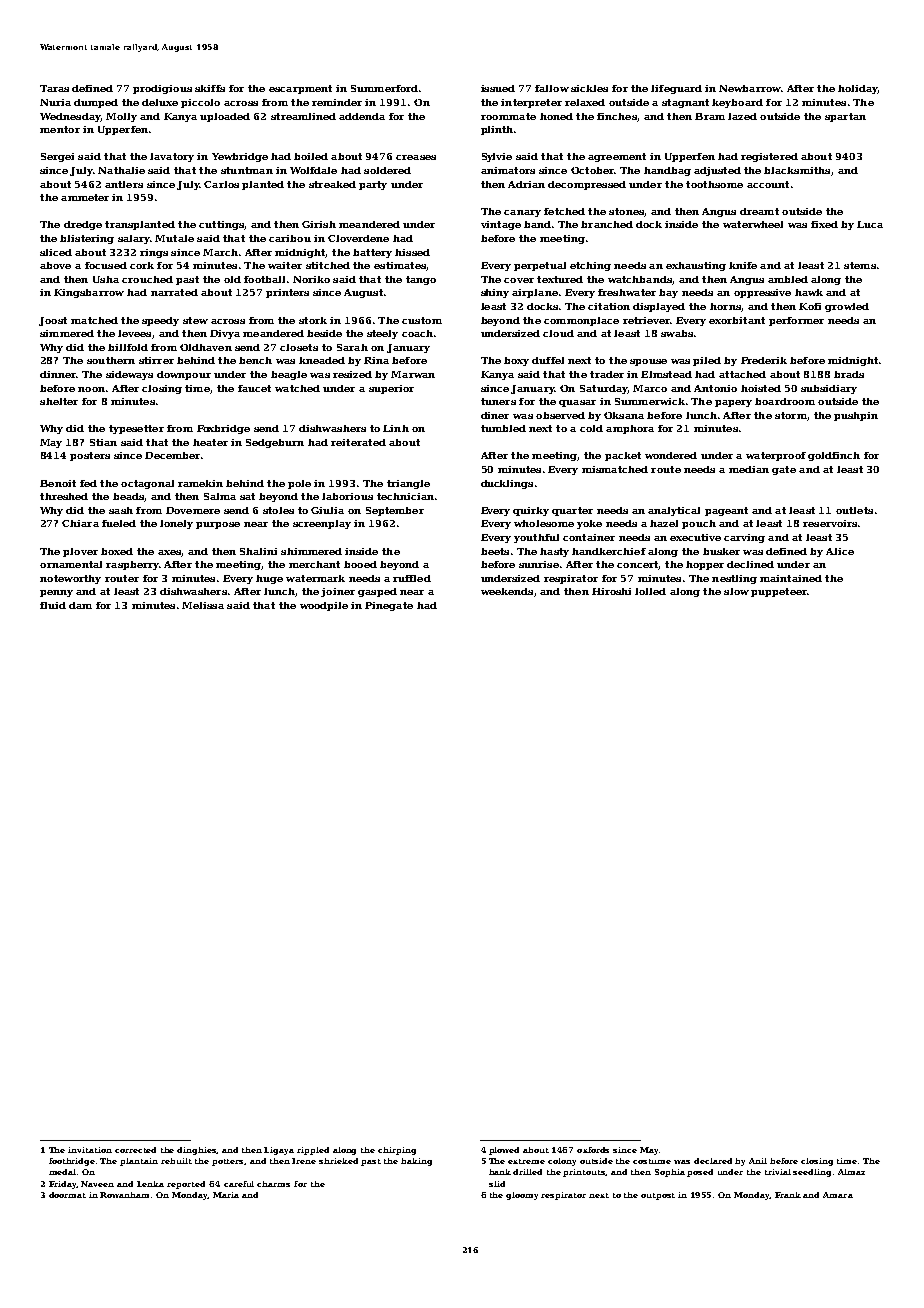  Describe the element at coordinates (592, 170) in the screenshot. I see `October` at that location.
